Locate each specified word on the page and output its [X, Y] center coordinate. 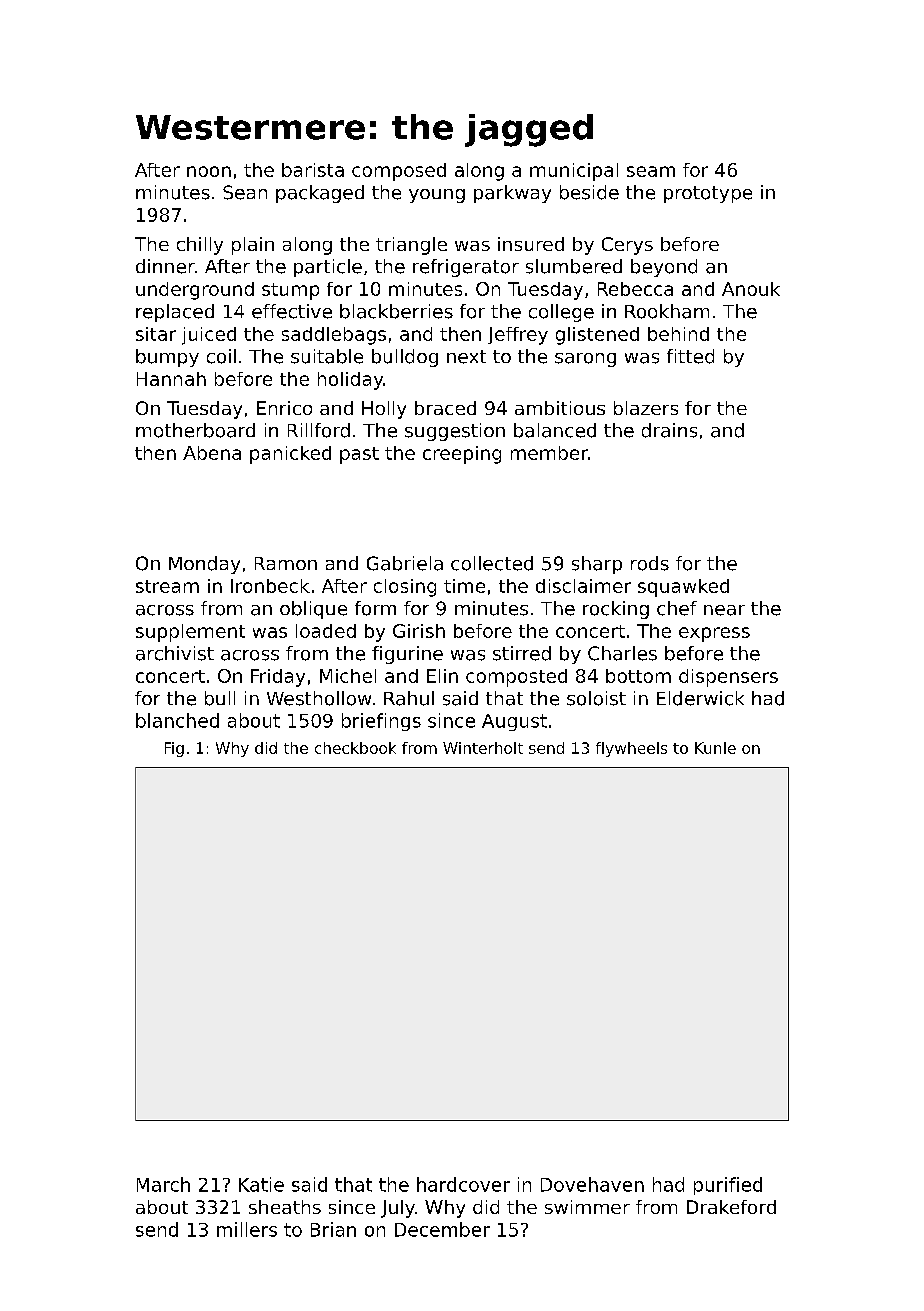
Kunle [715, 748]
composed [399, 172]
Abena [212, 453]
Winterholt [483, 748]
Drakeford [731, 1207]
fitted [690, 356]
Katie [261, 1184]
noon [209, 171]
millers [247, 1229]
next [466, 357]
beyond [664, 268]
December [442, 1229]
